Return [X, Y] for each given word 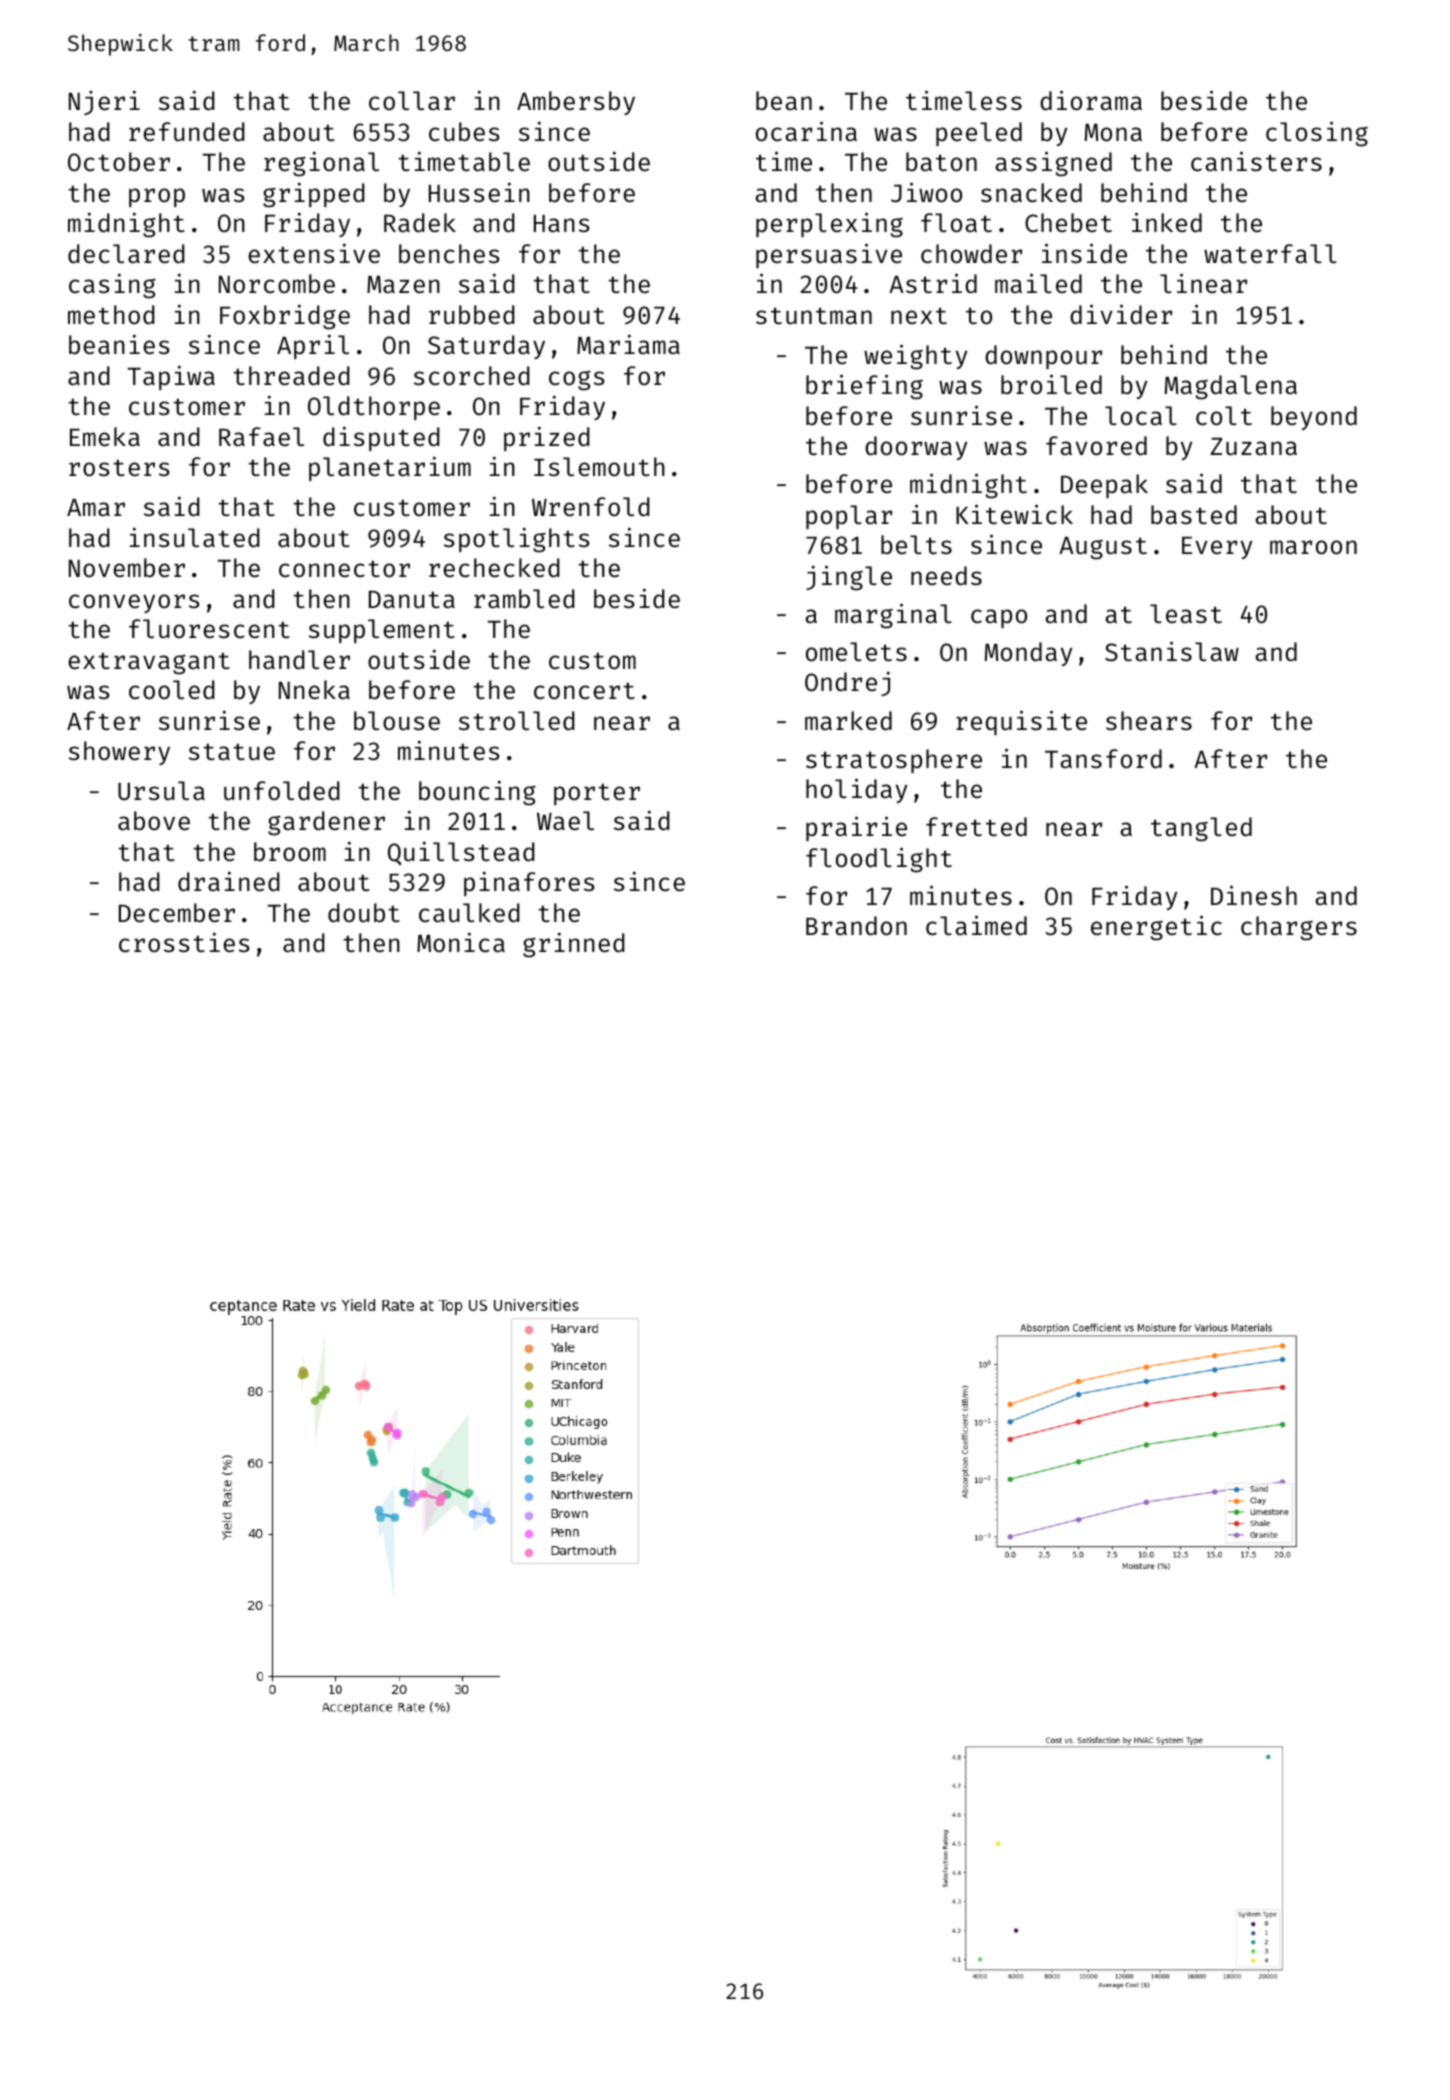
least [1186, 614]
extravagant [149, 663]
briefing [864, 387]
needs [946, 576]
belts [916, 545]
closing [1317, 134]
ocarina [806, 131]
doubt [364, 913]
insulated [195, 537]
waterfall [1270, 254]
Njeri [104, 102]
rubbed [472, 315]
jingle [849, 578]
